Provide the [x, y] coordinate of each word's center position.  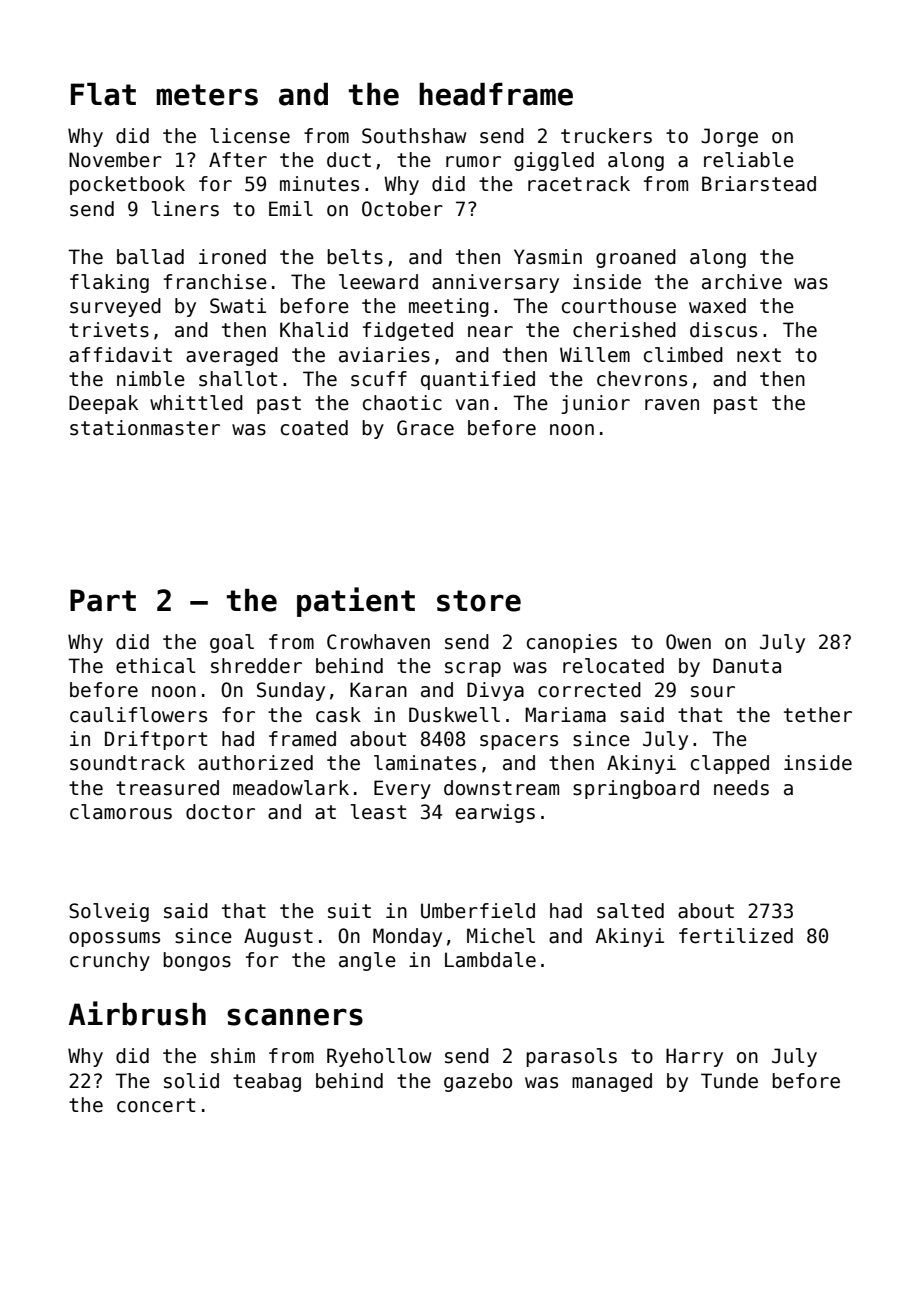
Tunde [729, 1081]
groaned [636, 258]
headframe [496, 94]
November [115, 160]
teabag [267, 1082]
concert [156, 1105]
